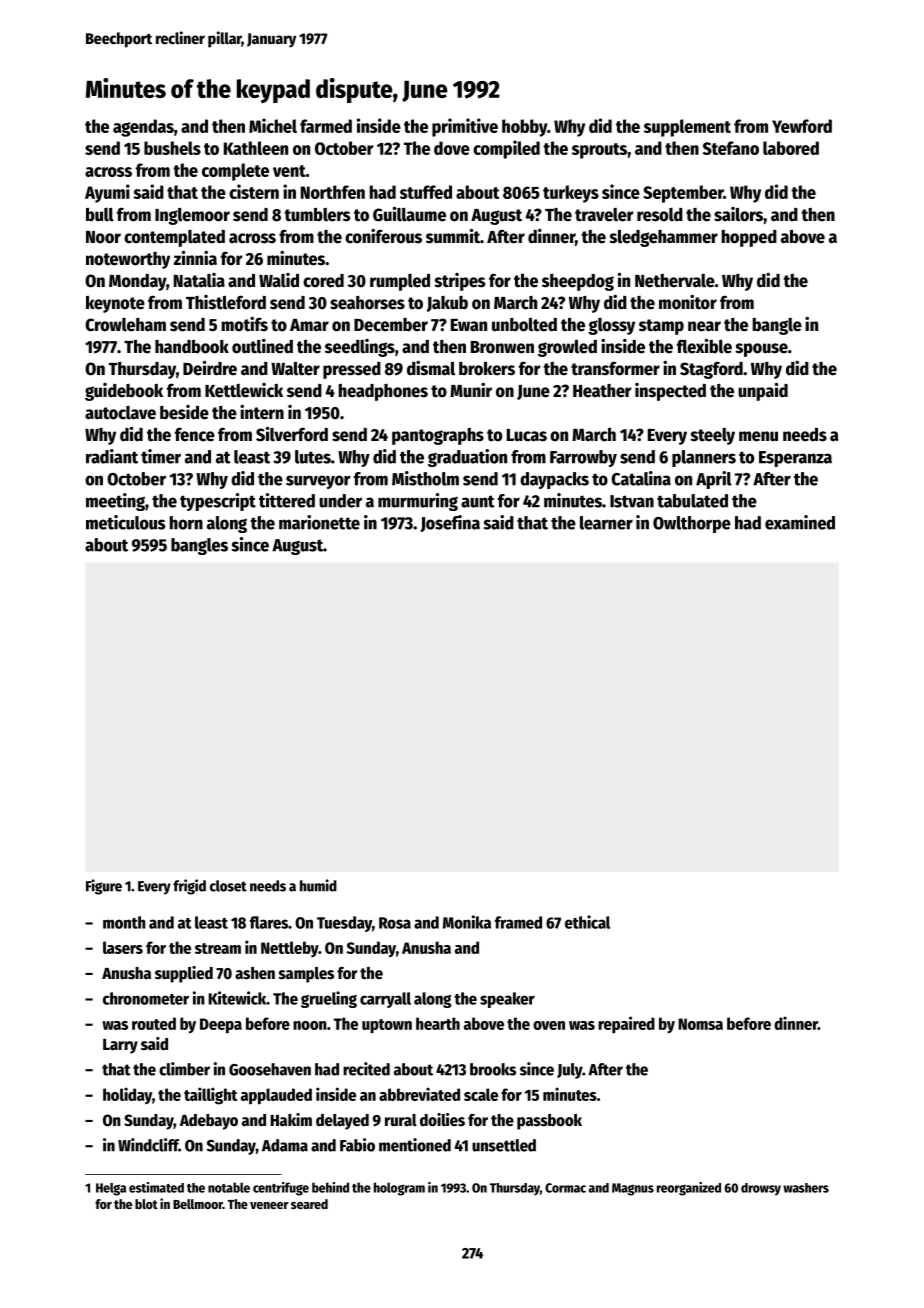 The height and width of the image is (1308, 924). Describe the element at coordinates (800, 522) in the image. I see `examined` at that location.
